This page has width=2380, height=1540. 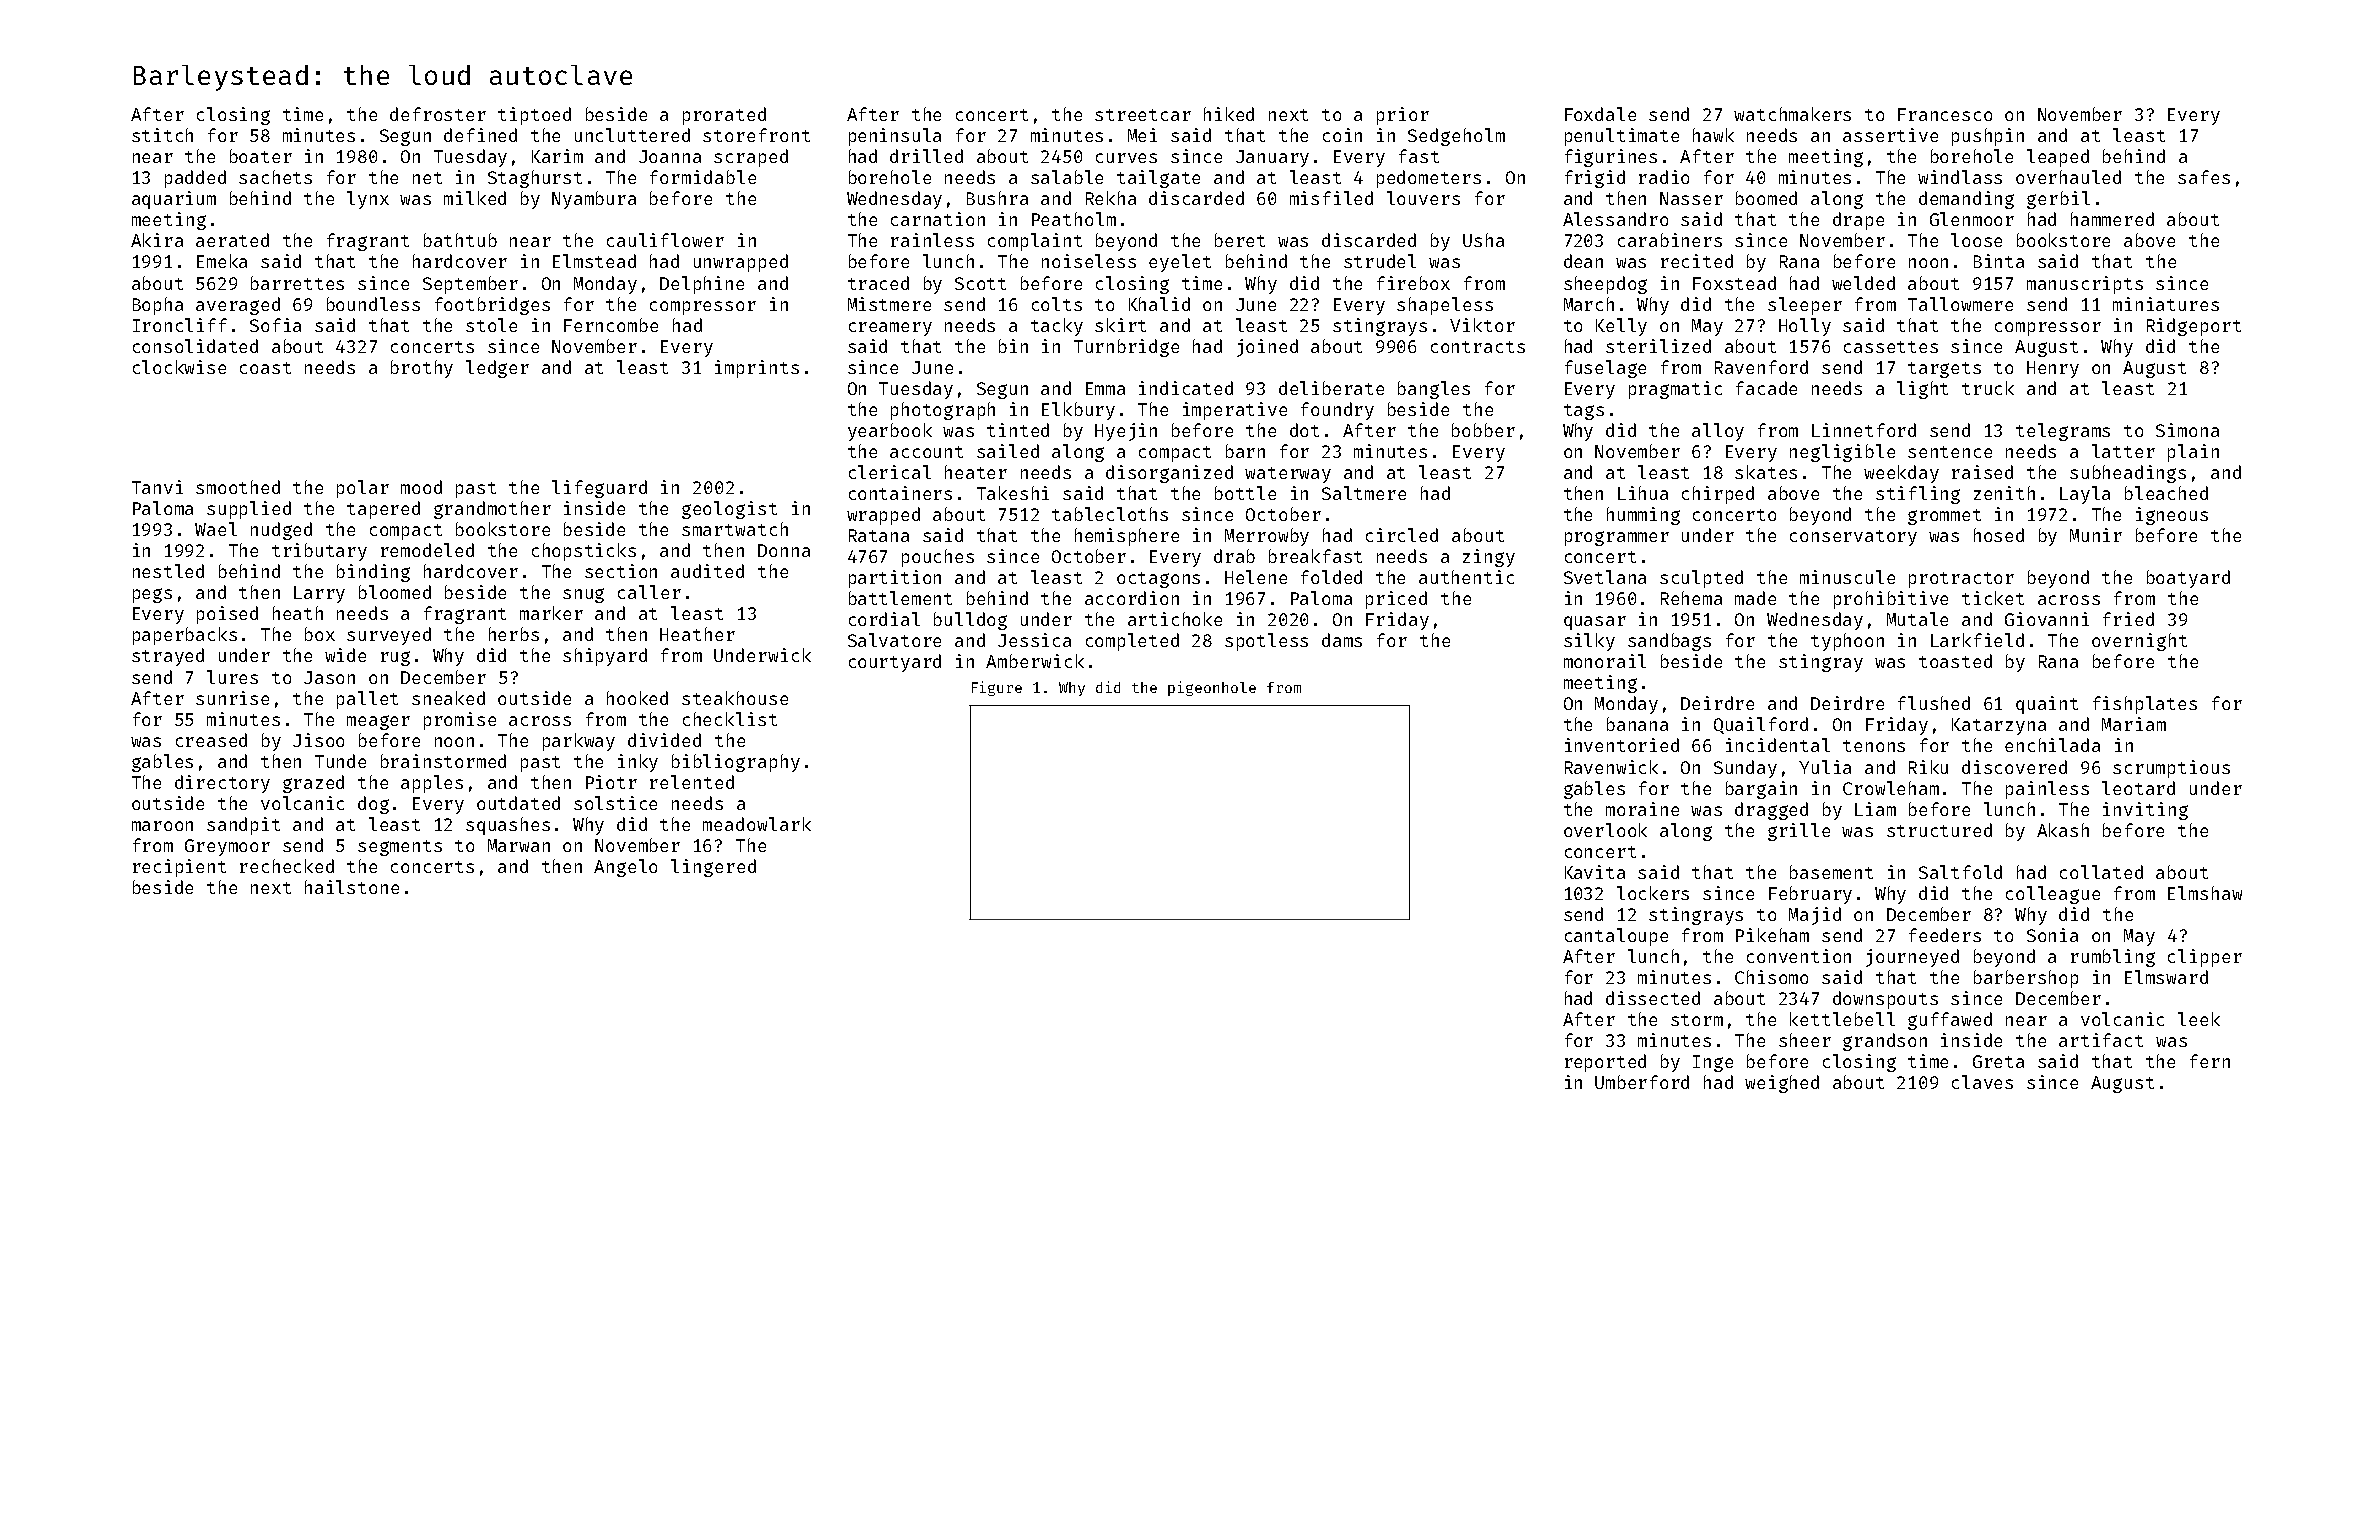 What do you see at coordinates (932, 240) in the page?
I see `rainless` at bounding box center [932, 240].
